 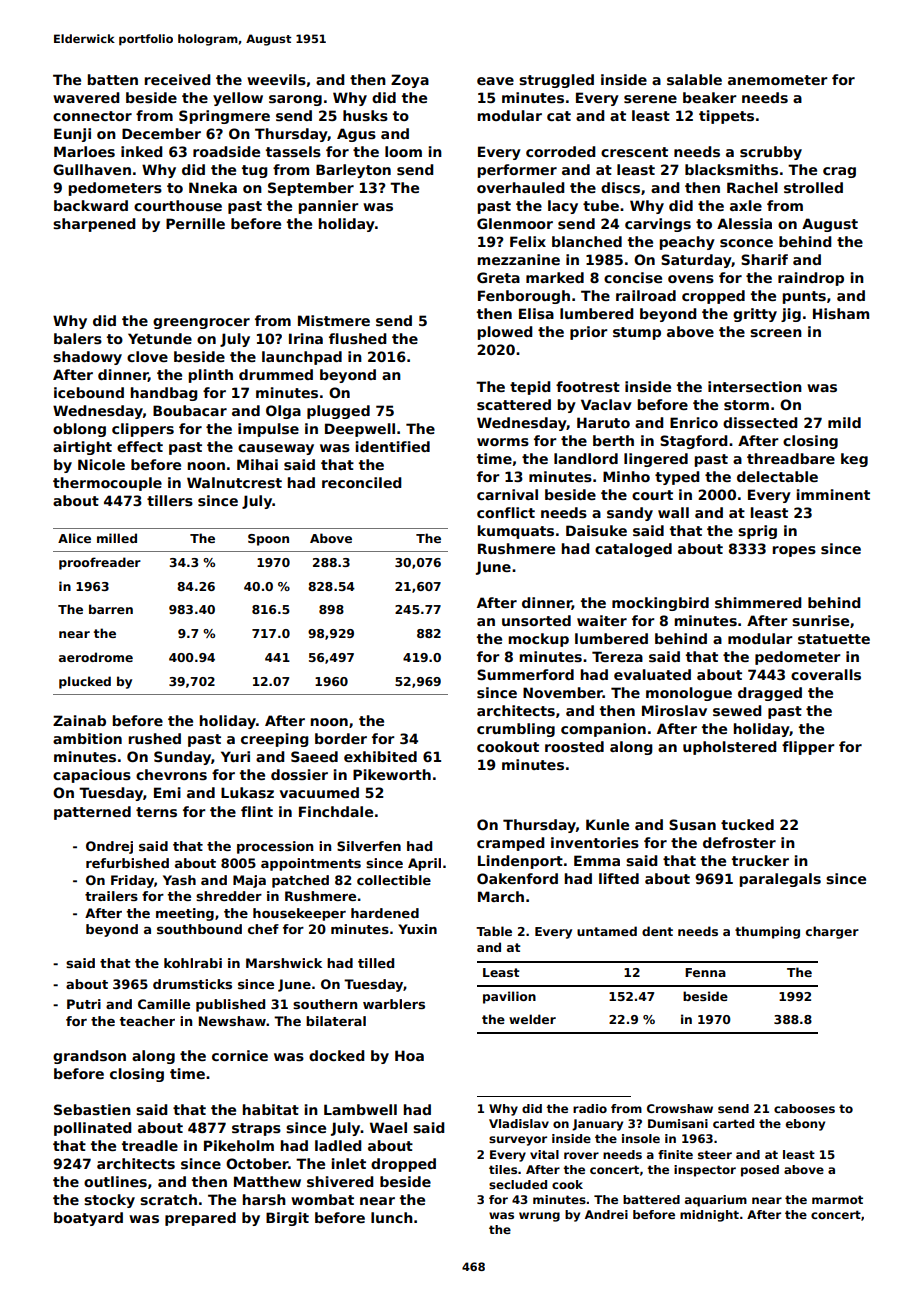 I want to click on Alice, so click(x=74, y=538).
